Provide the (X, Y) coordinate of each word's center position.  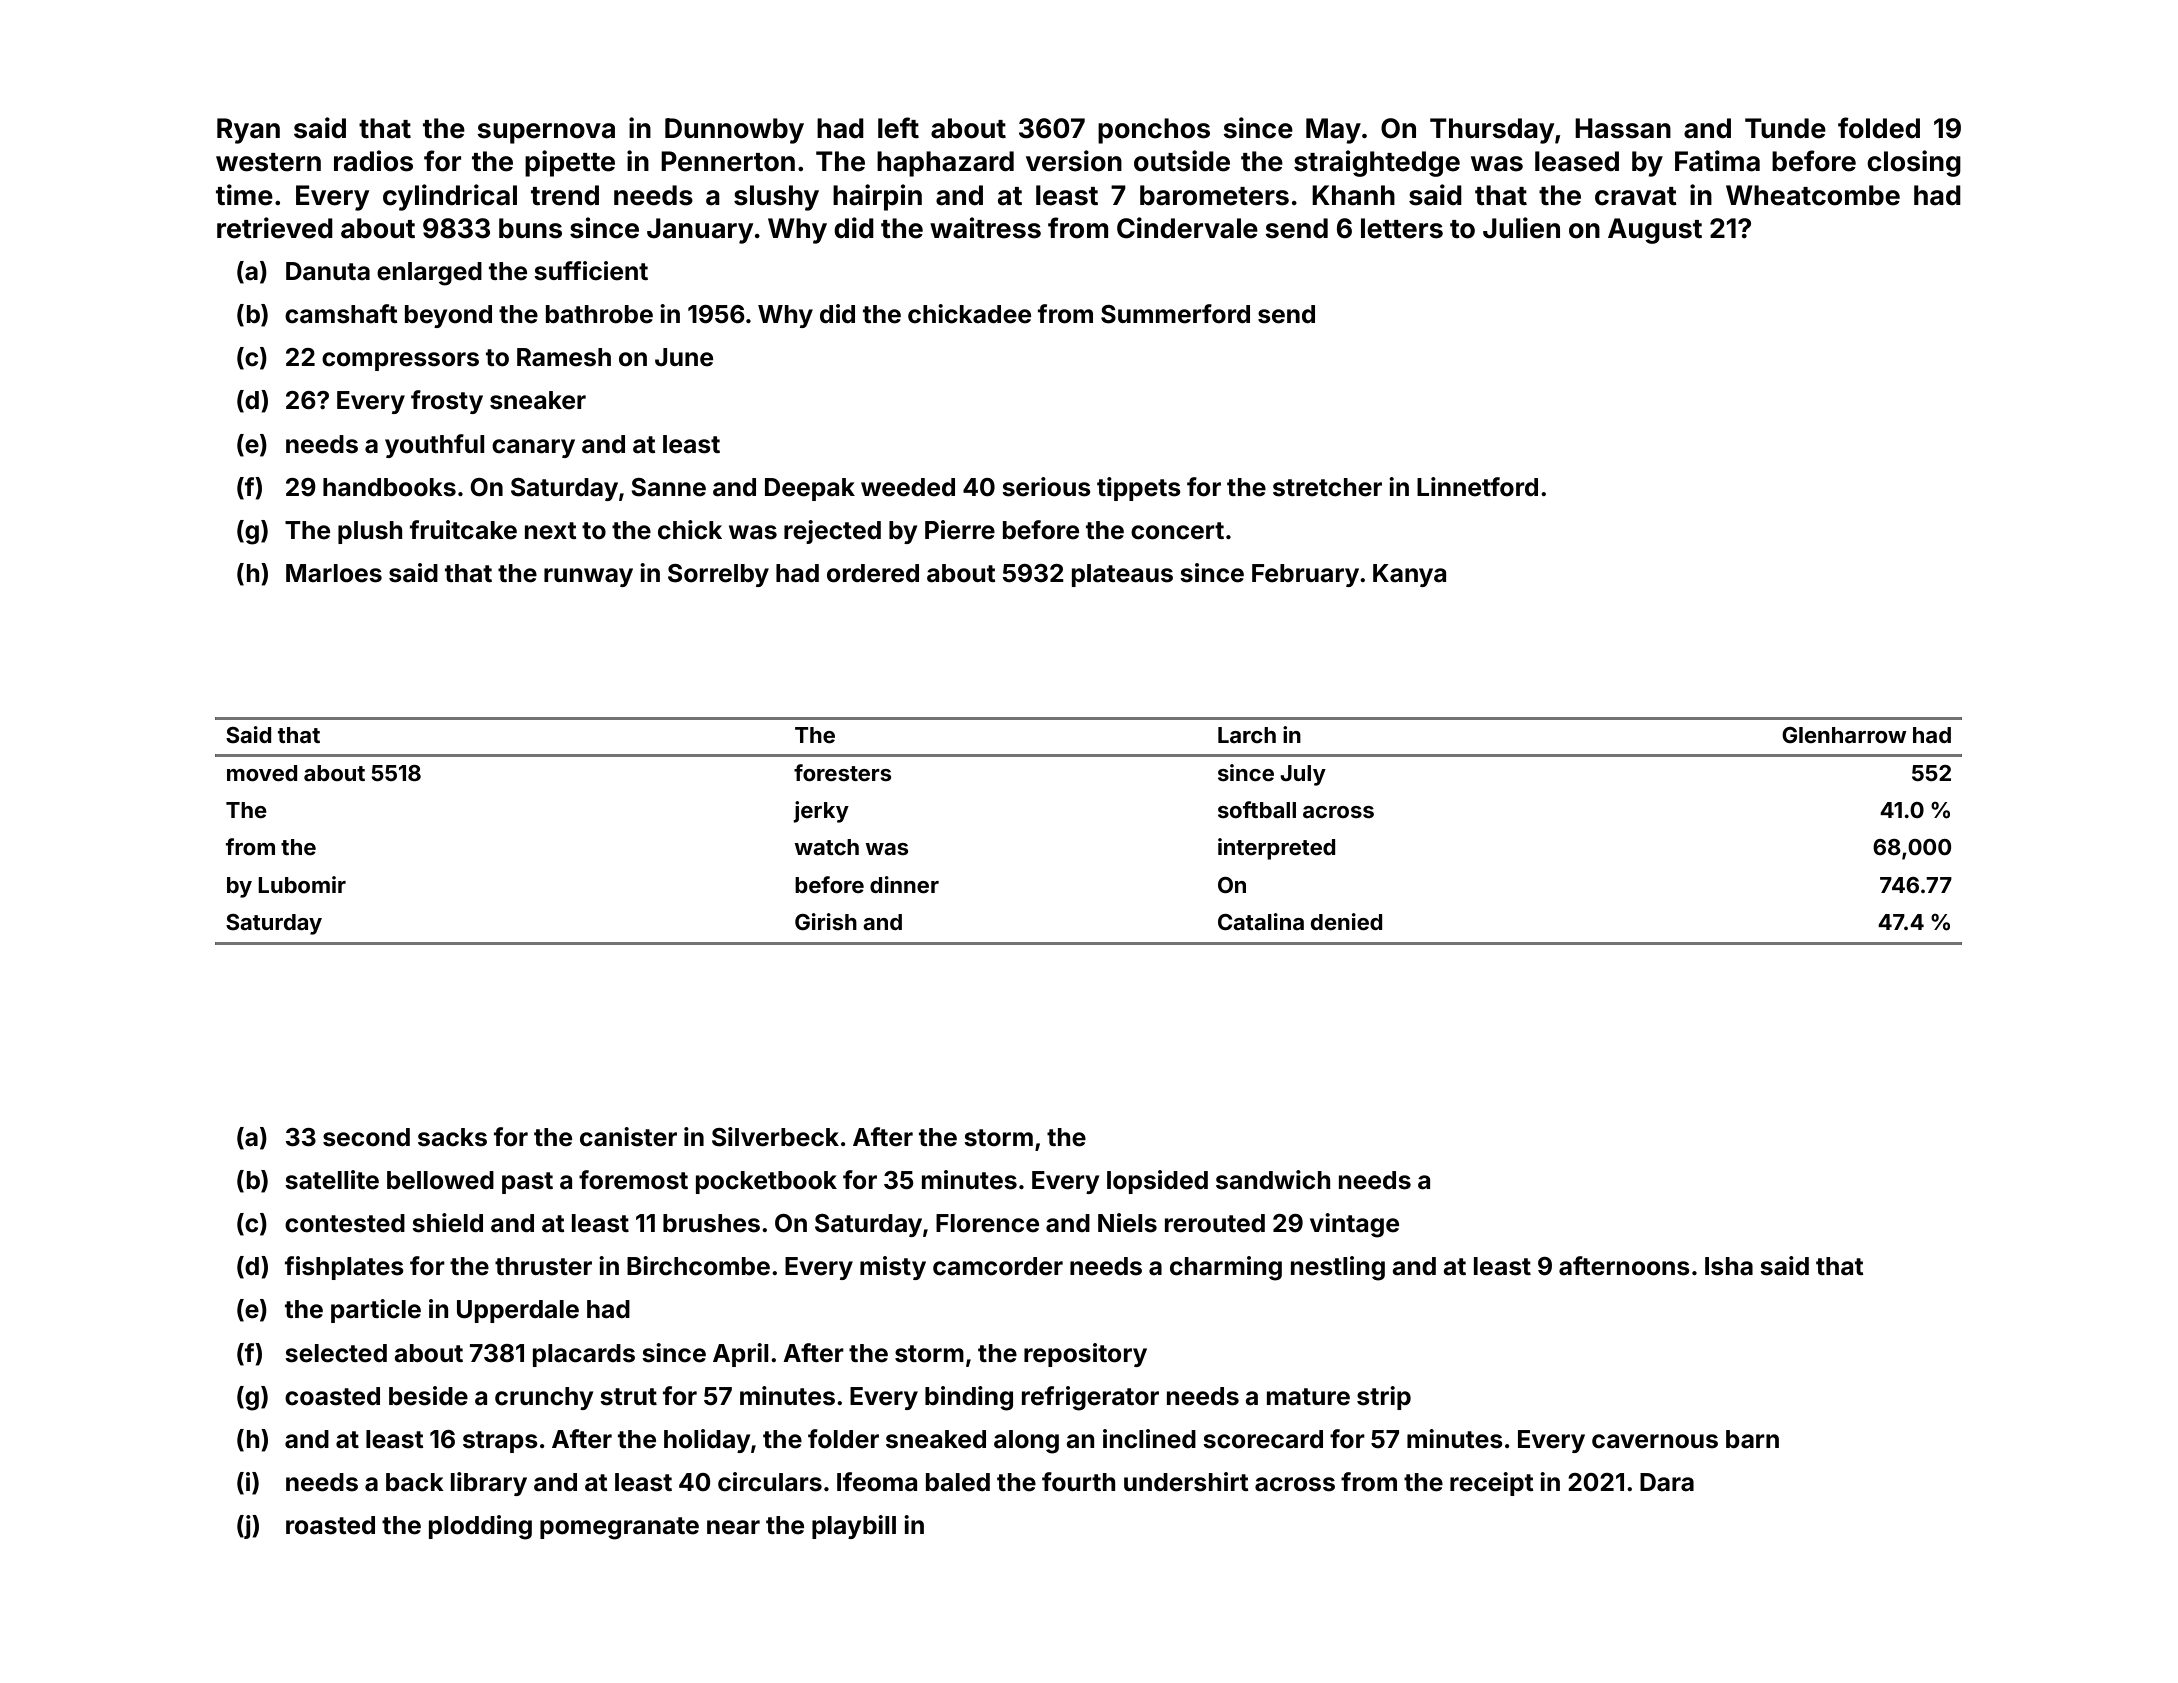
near (733, 1527)
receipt (1492, 1484)
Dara (1667, 1482)
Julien (1521, 228)
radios (373, 161)
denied (1347, 921)
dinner (904, 884)
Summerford (1175, 314)
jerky (821, 812)
